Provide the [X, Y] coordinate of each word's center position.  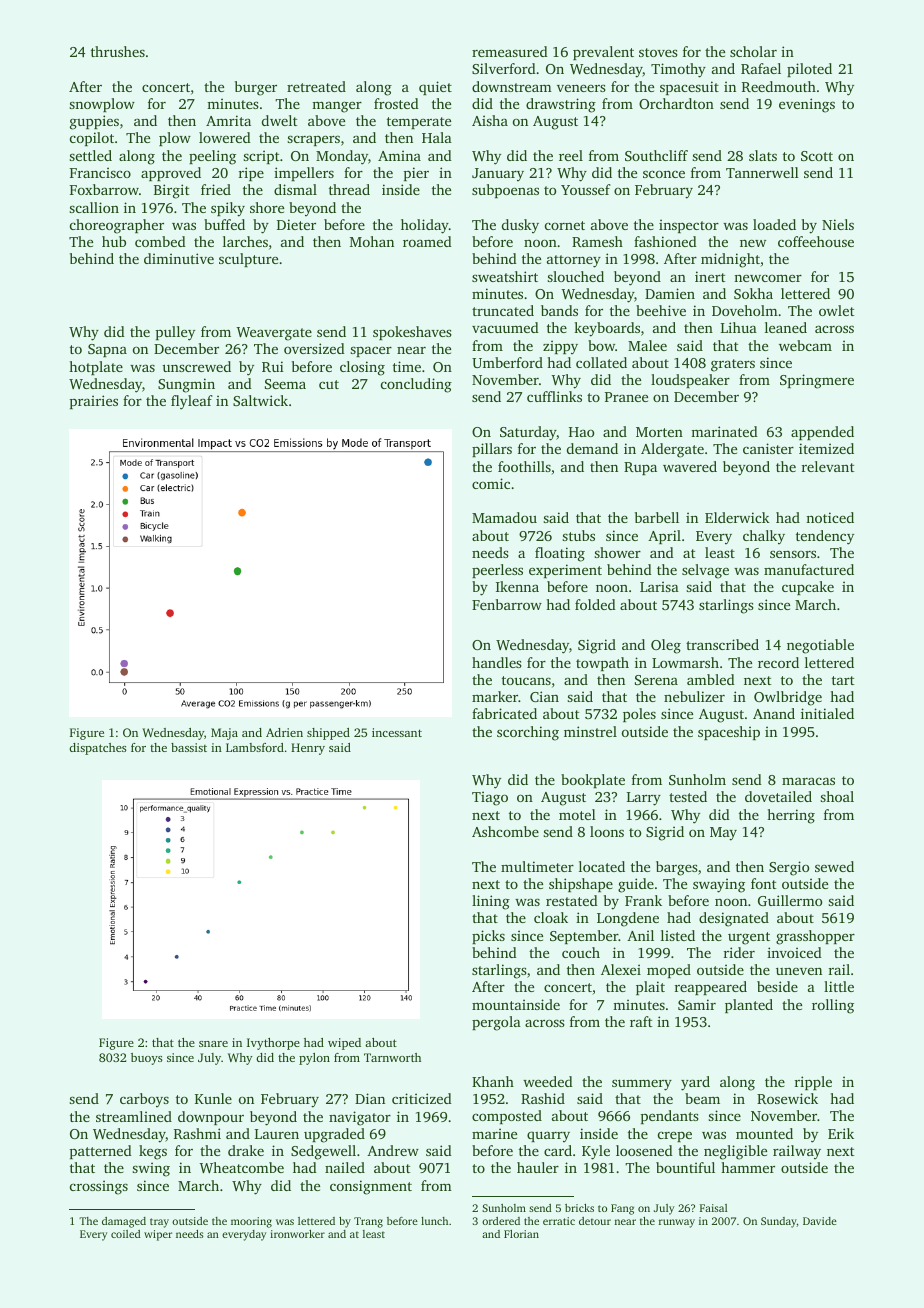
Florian [521, 1234]
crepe [675, 1136]
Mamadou [504, 517]
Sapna [107, 350]
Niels [838, 224]
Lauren [277, 1134]
